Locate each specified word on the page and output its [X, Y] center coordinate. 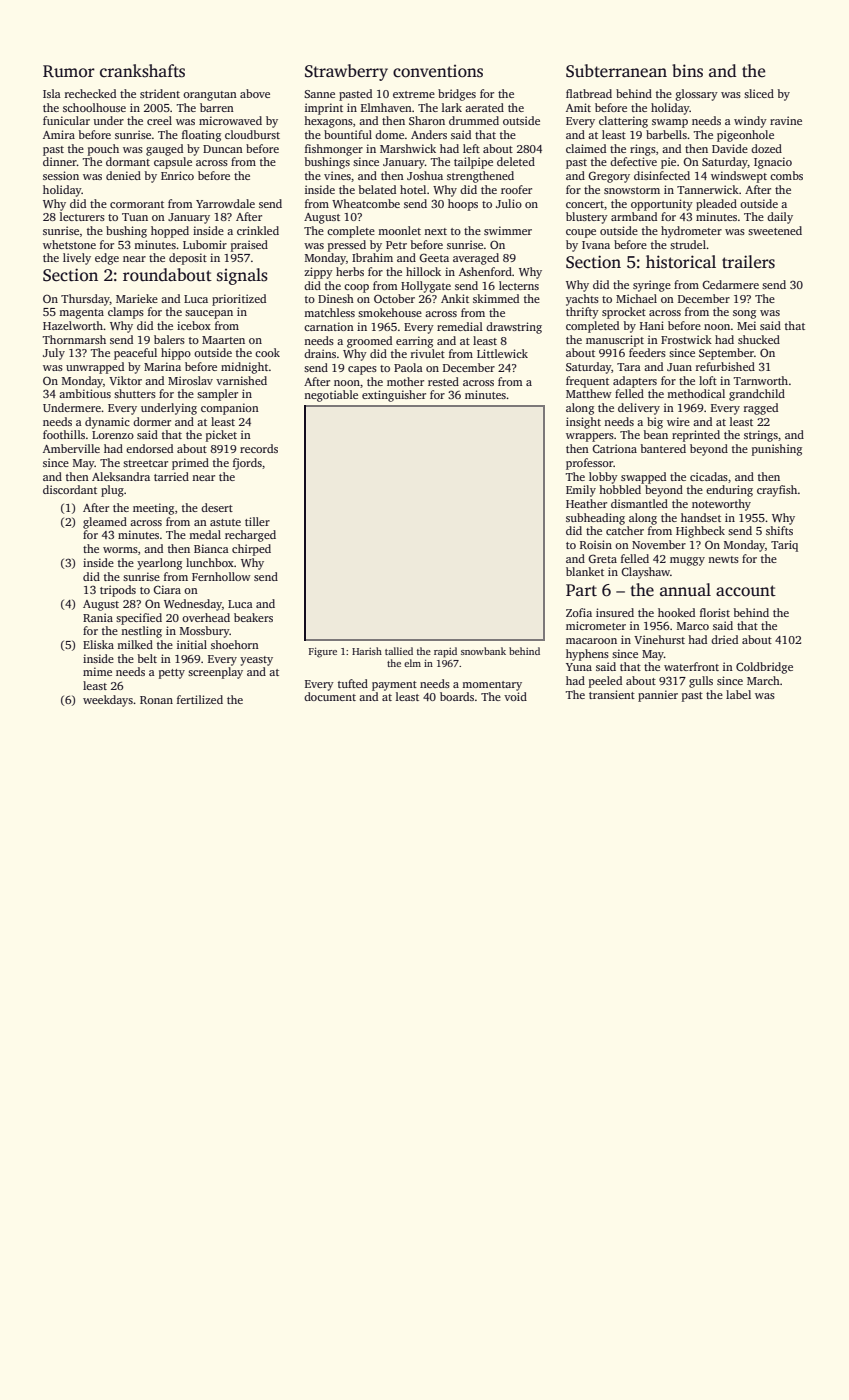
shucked [759, 339]
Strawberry [346, 72]
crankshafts [142, 71]
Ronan [156, 700]
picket [221, 436]
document [330, 696]
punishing [777, 450]
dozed [766, 148]
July [54, 354]
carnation [329, 326]
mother [405, 381]
